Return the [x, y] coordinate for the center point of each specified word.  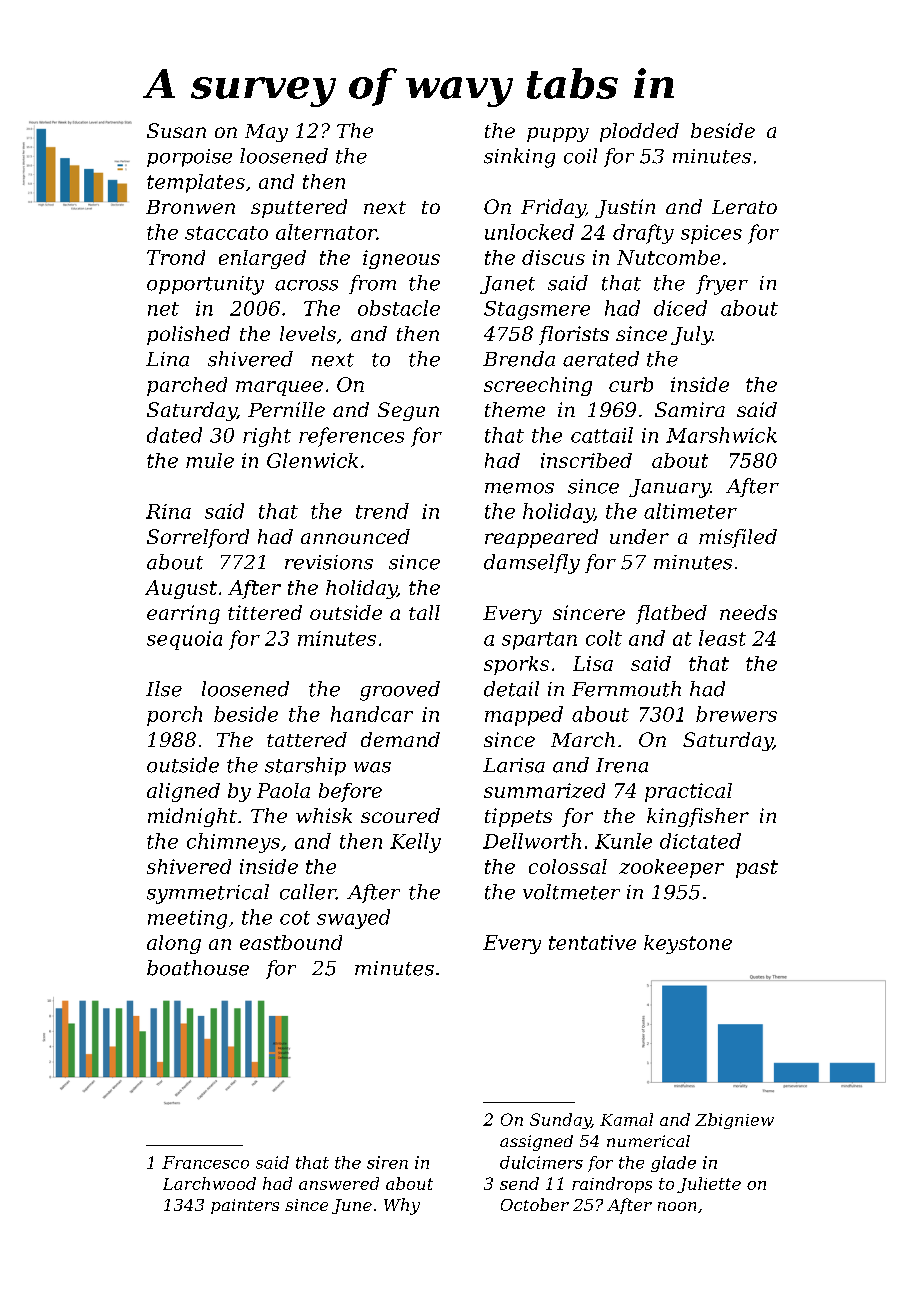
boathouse [198, 968]
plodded [639, 132]
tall [424, 612]
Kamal [626, 1119]
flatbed [671, 614]
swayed [353, 919]
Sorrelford [198, 538]
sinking [519, 158]
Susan [176, 130]
